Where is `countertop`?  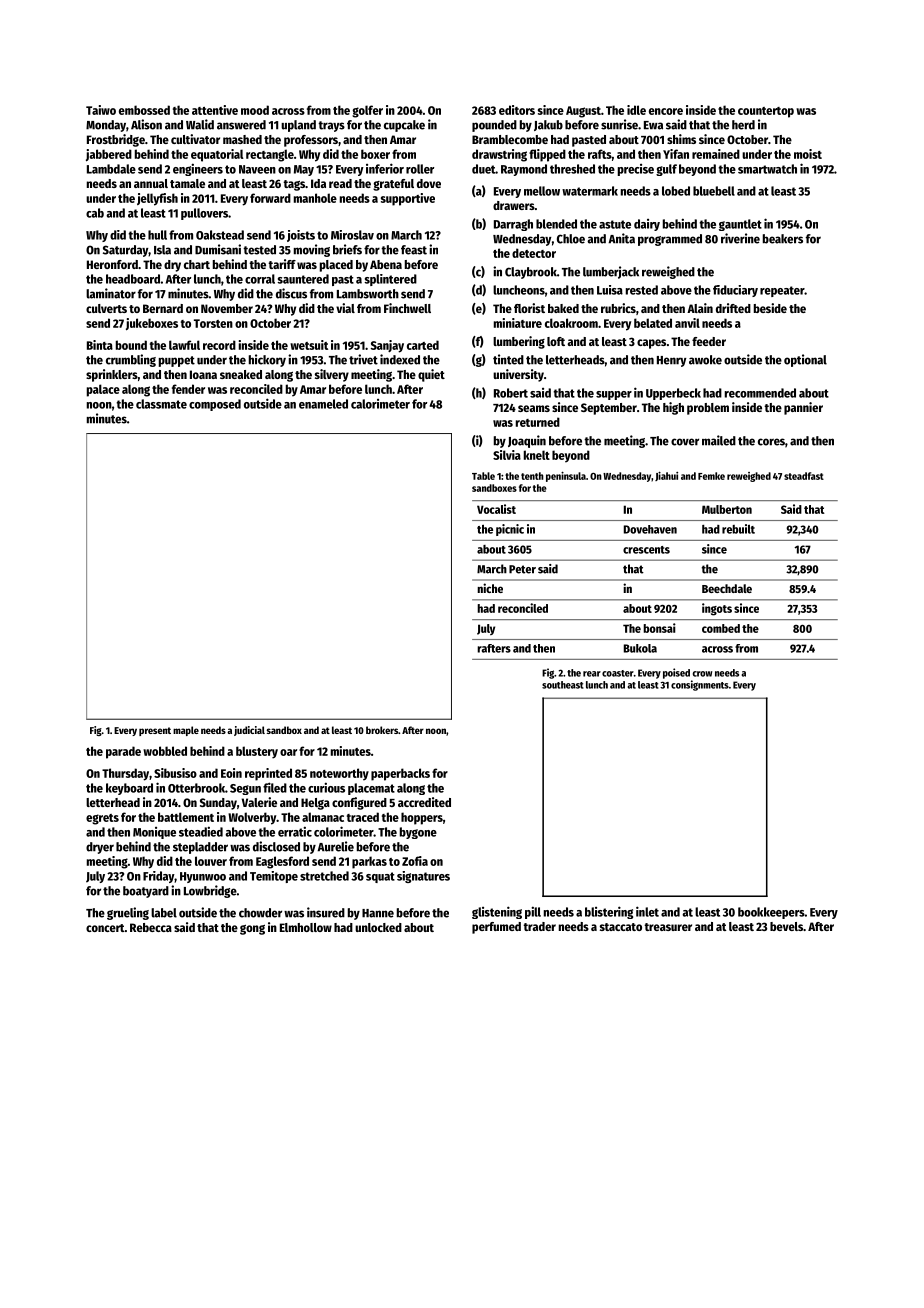
countertop is located at coordinates (766, 112).
